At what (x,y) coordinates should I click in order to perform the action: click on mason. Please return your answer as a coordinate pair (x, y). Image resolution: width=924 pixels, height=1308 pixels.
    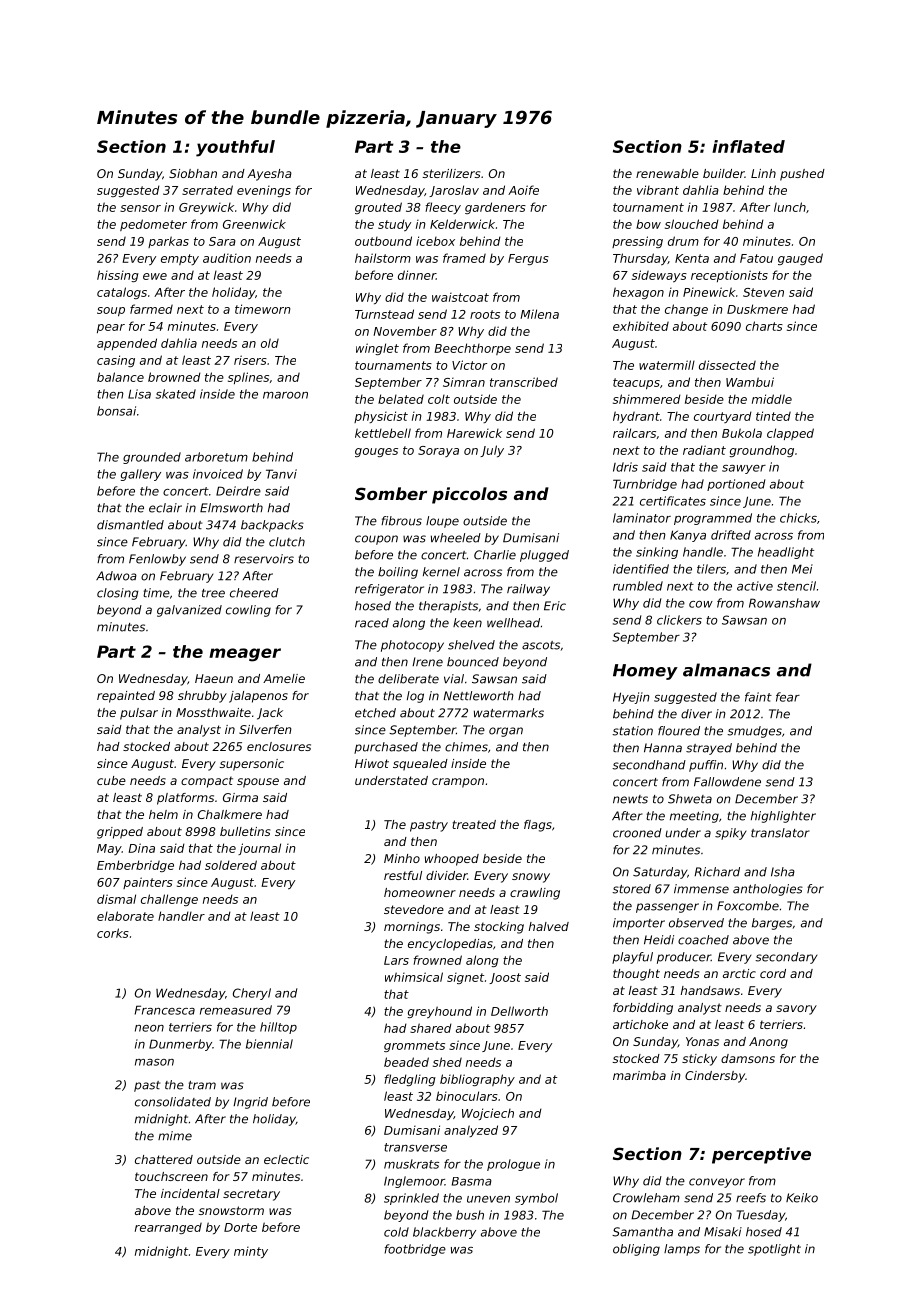
    Looking at the image, I should click on (154, 1062).
